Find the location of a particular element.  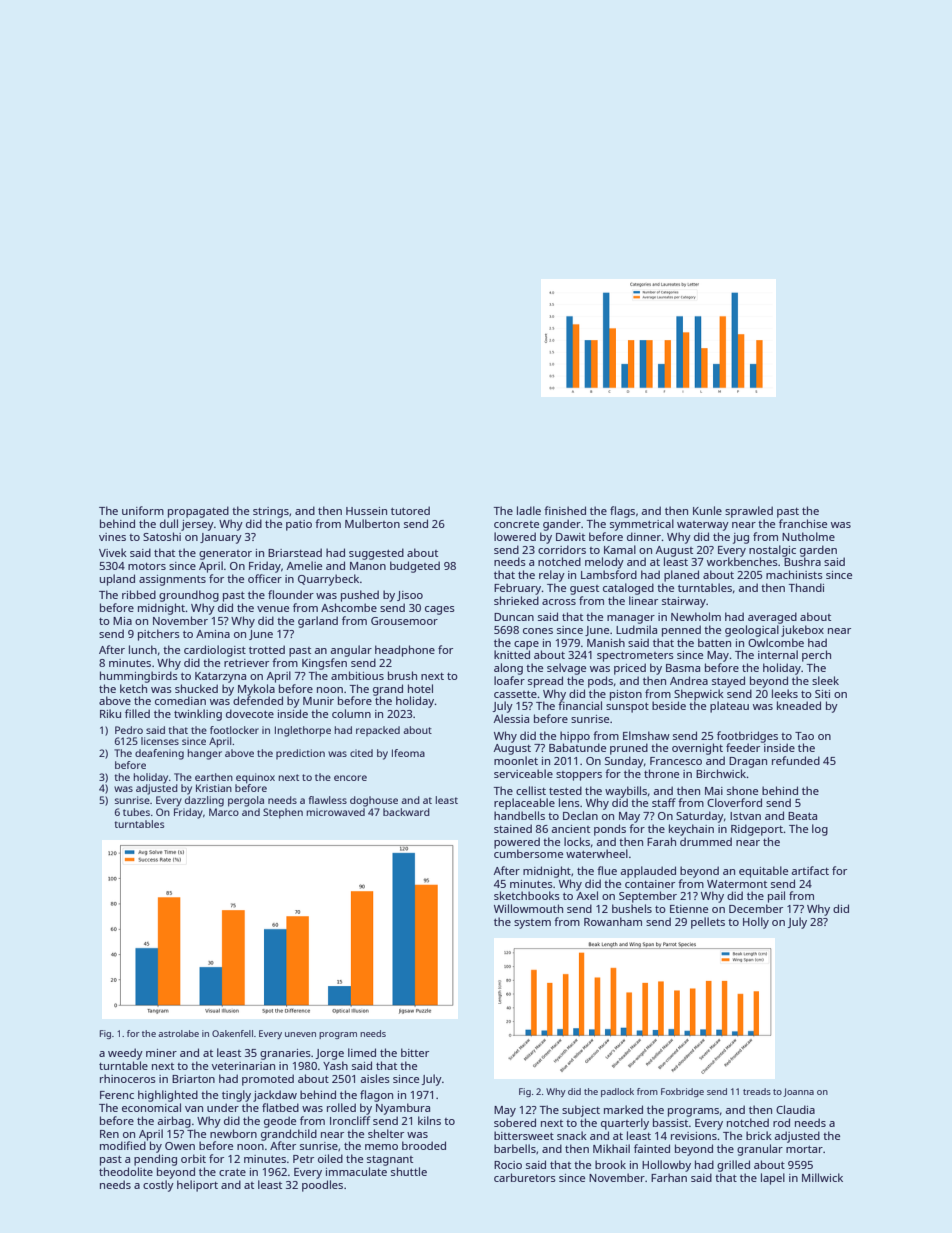

Andrea is located at coordinates (689, 680).
